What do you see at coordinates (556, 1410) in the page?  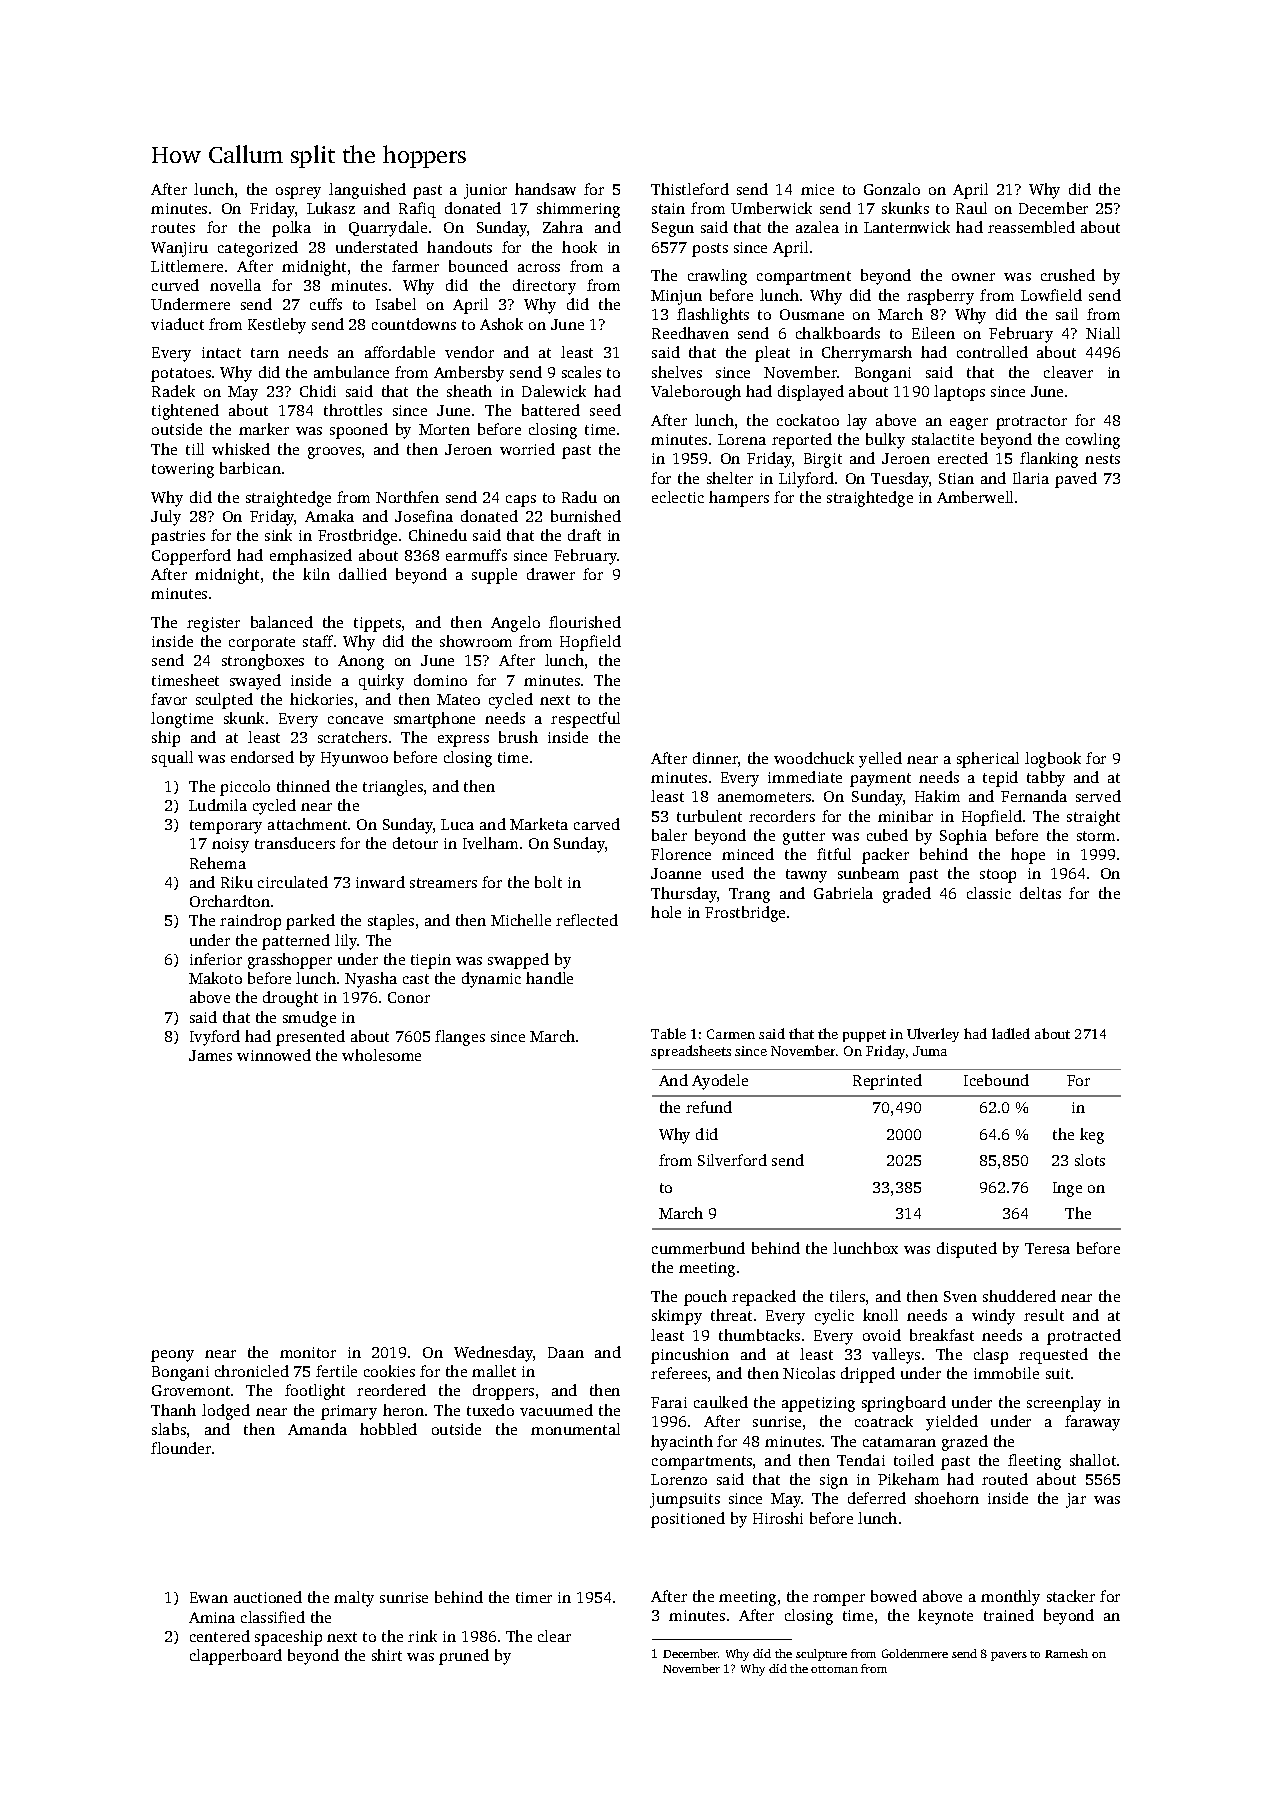 I see `vacuumed` at bounding box center [556, 1410].
